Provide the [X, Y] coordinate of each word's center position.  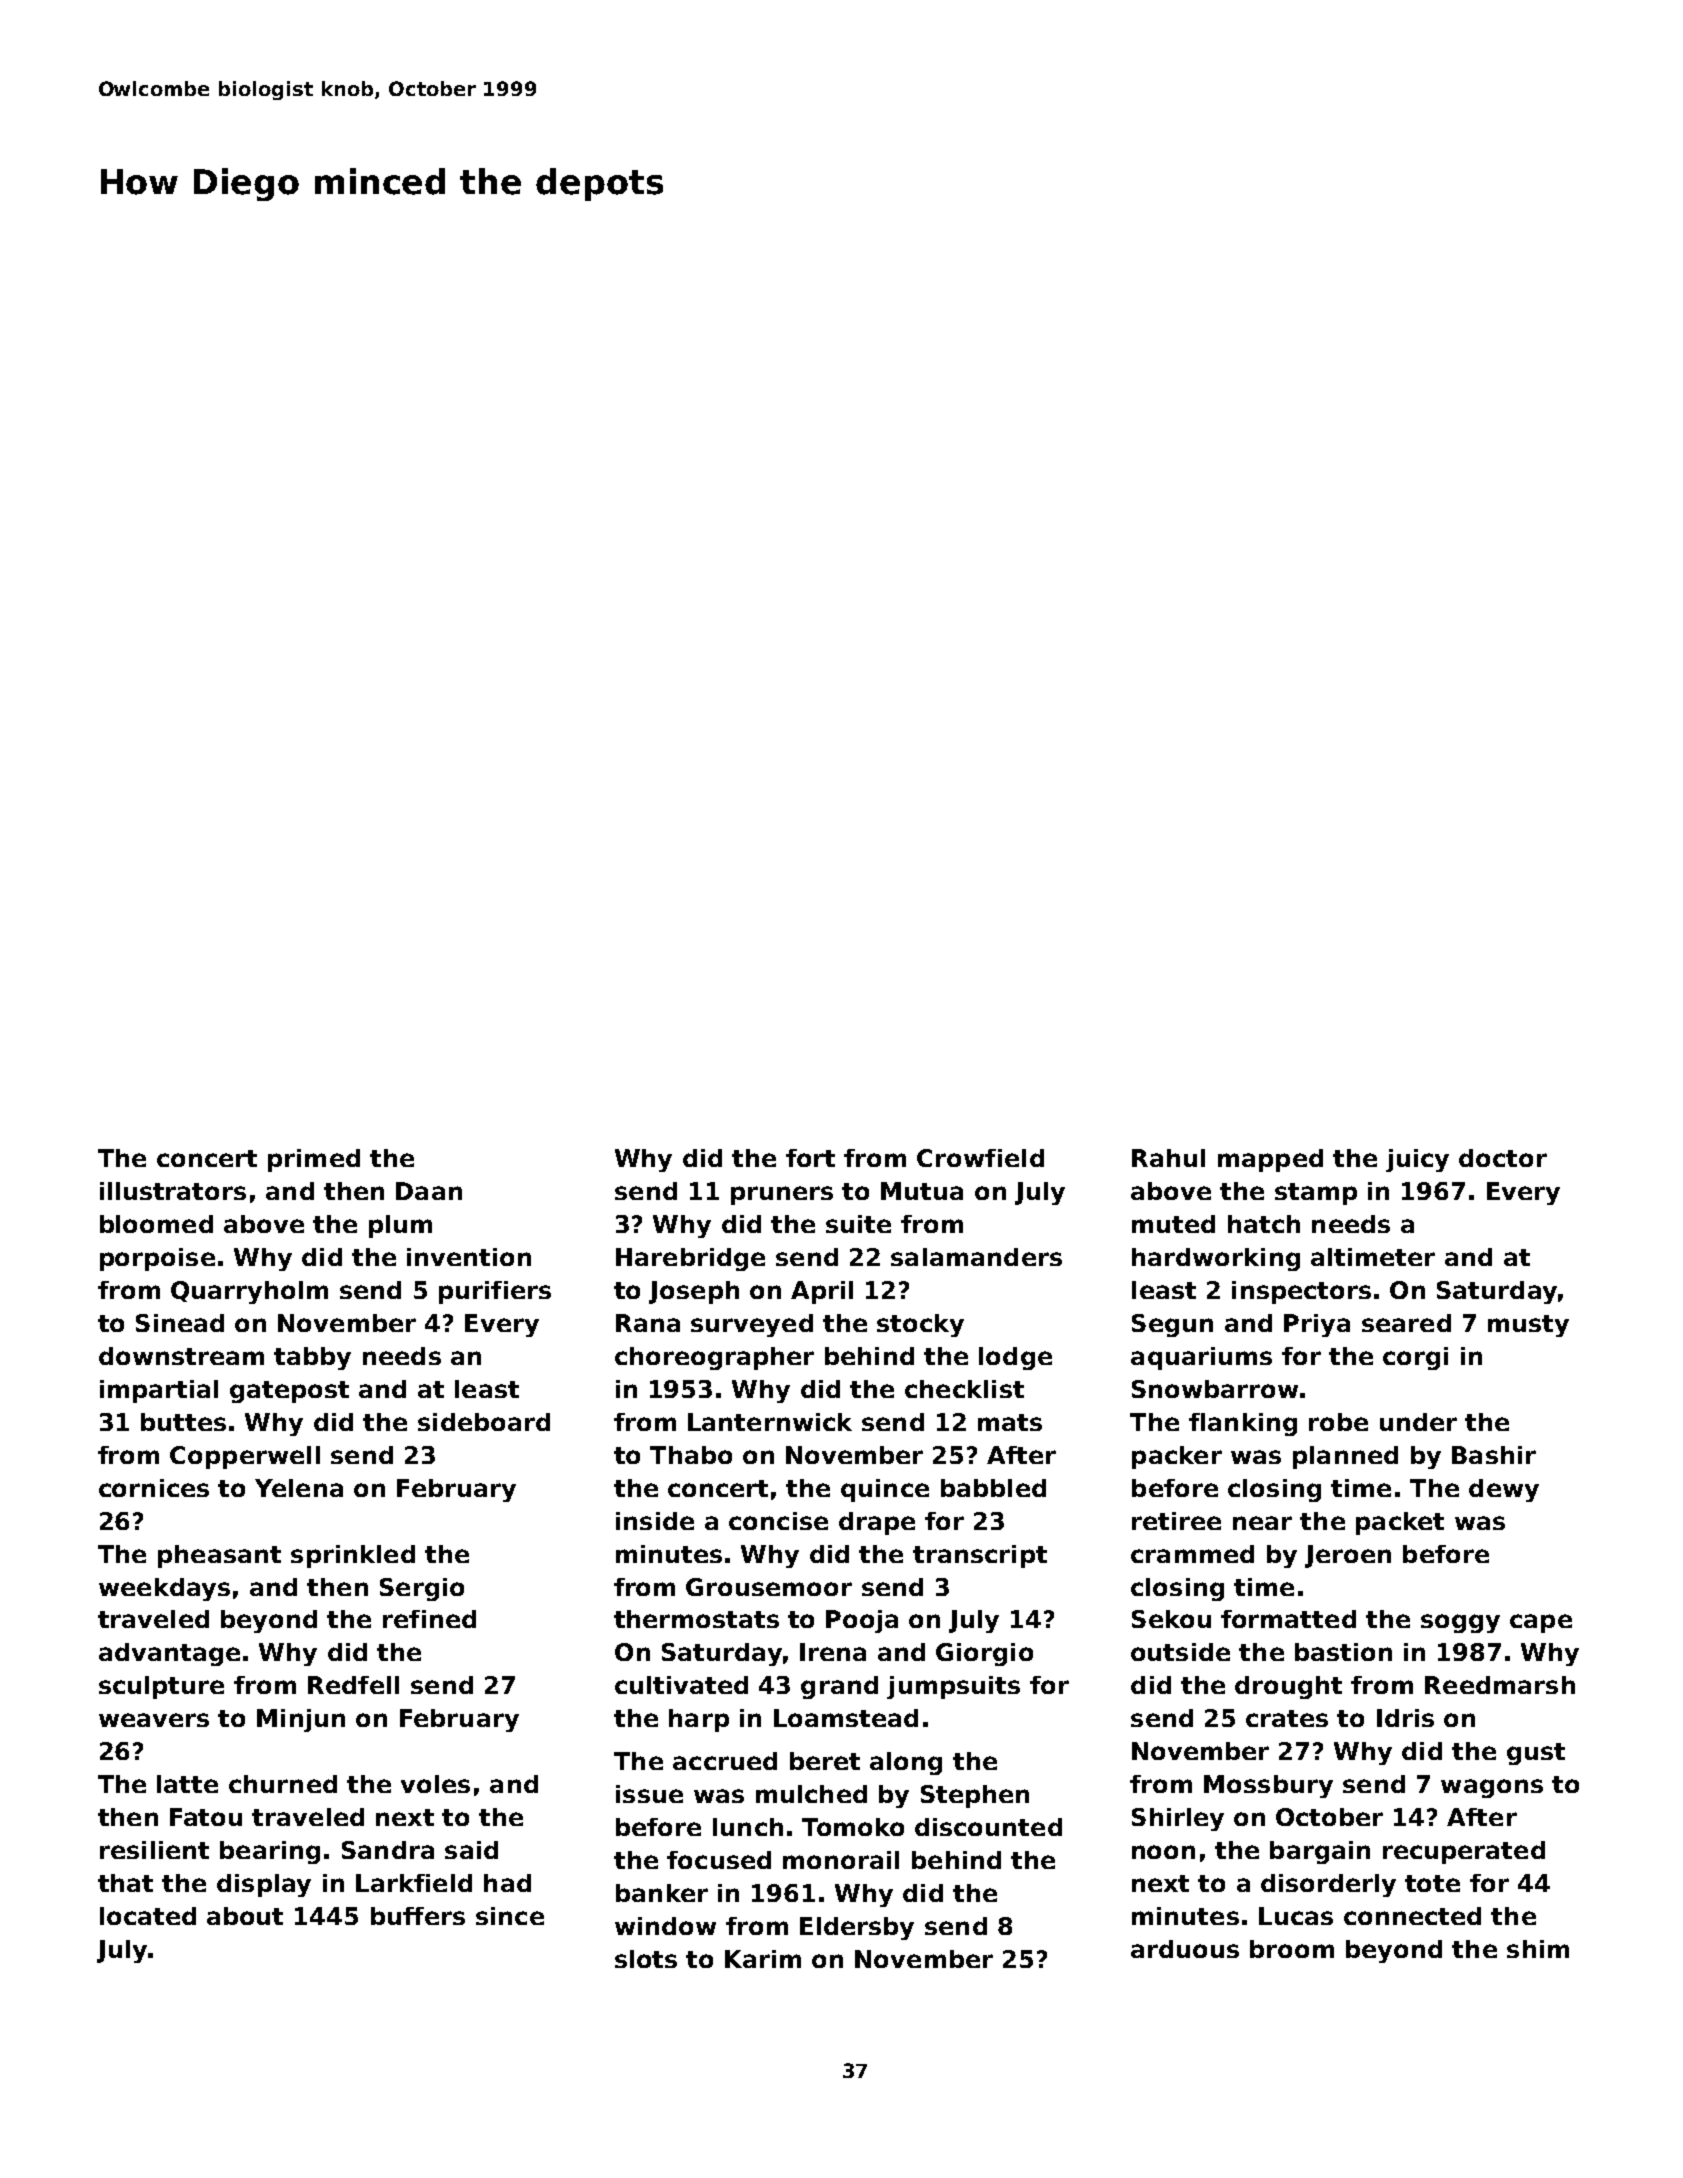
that [125, 1883]
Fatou [206, 1817]
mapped [1270, 1160]
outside [1180, 1652]
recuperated [1464, 1852]
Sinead [180, 1323]
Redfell [353, 1685]
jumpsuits [953, 1687]
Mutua [922, 1191]
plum [400, 1226]
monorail [841, 1860]
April [822, 1292]
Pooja [862, 1621]
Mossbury [1268, 1786]
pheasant [219, 1556]
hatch [1264, 1224]
